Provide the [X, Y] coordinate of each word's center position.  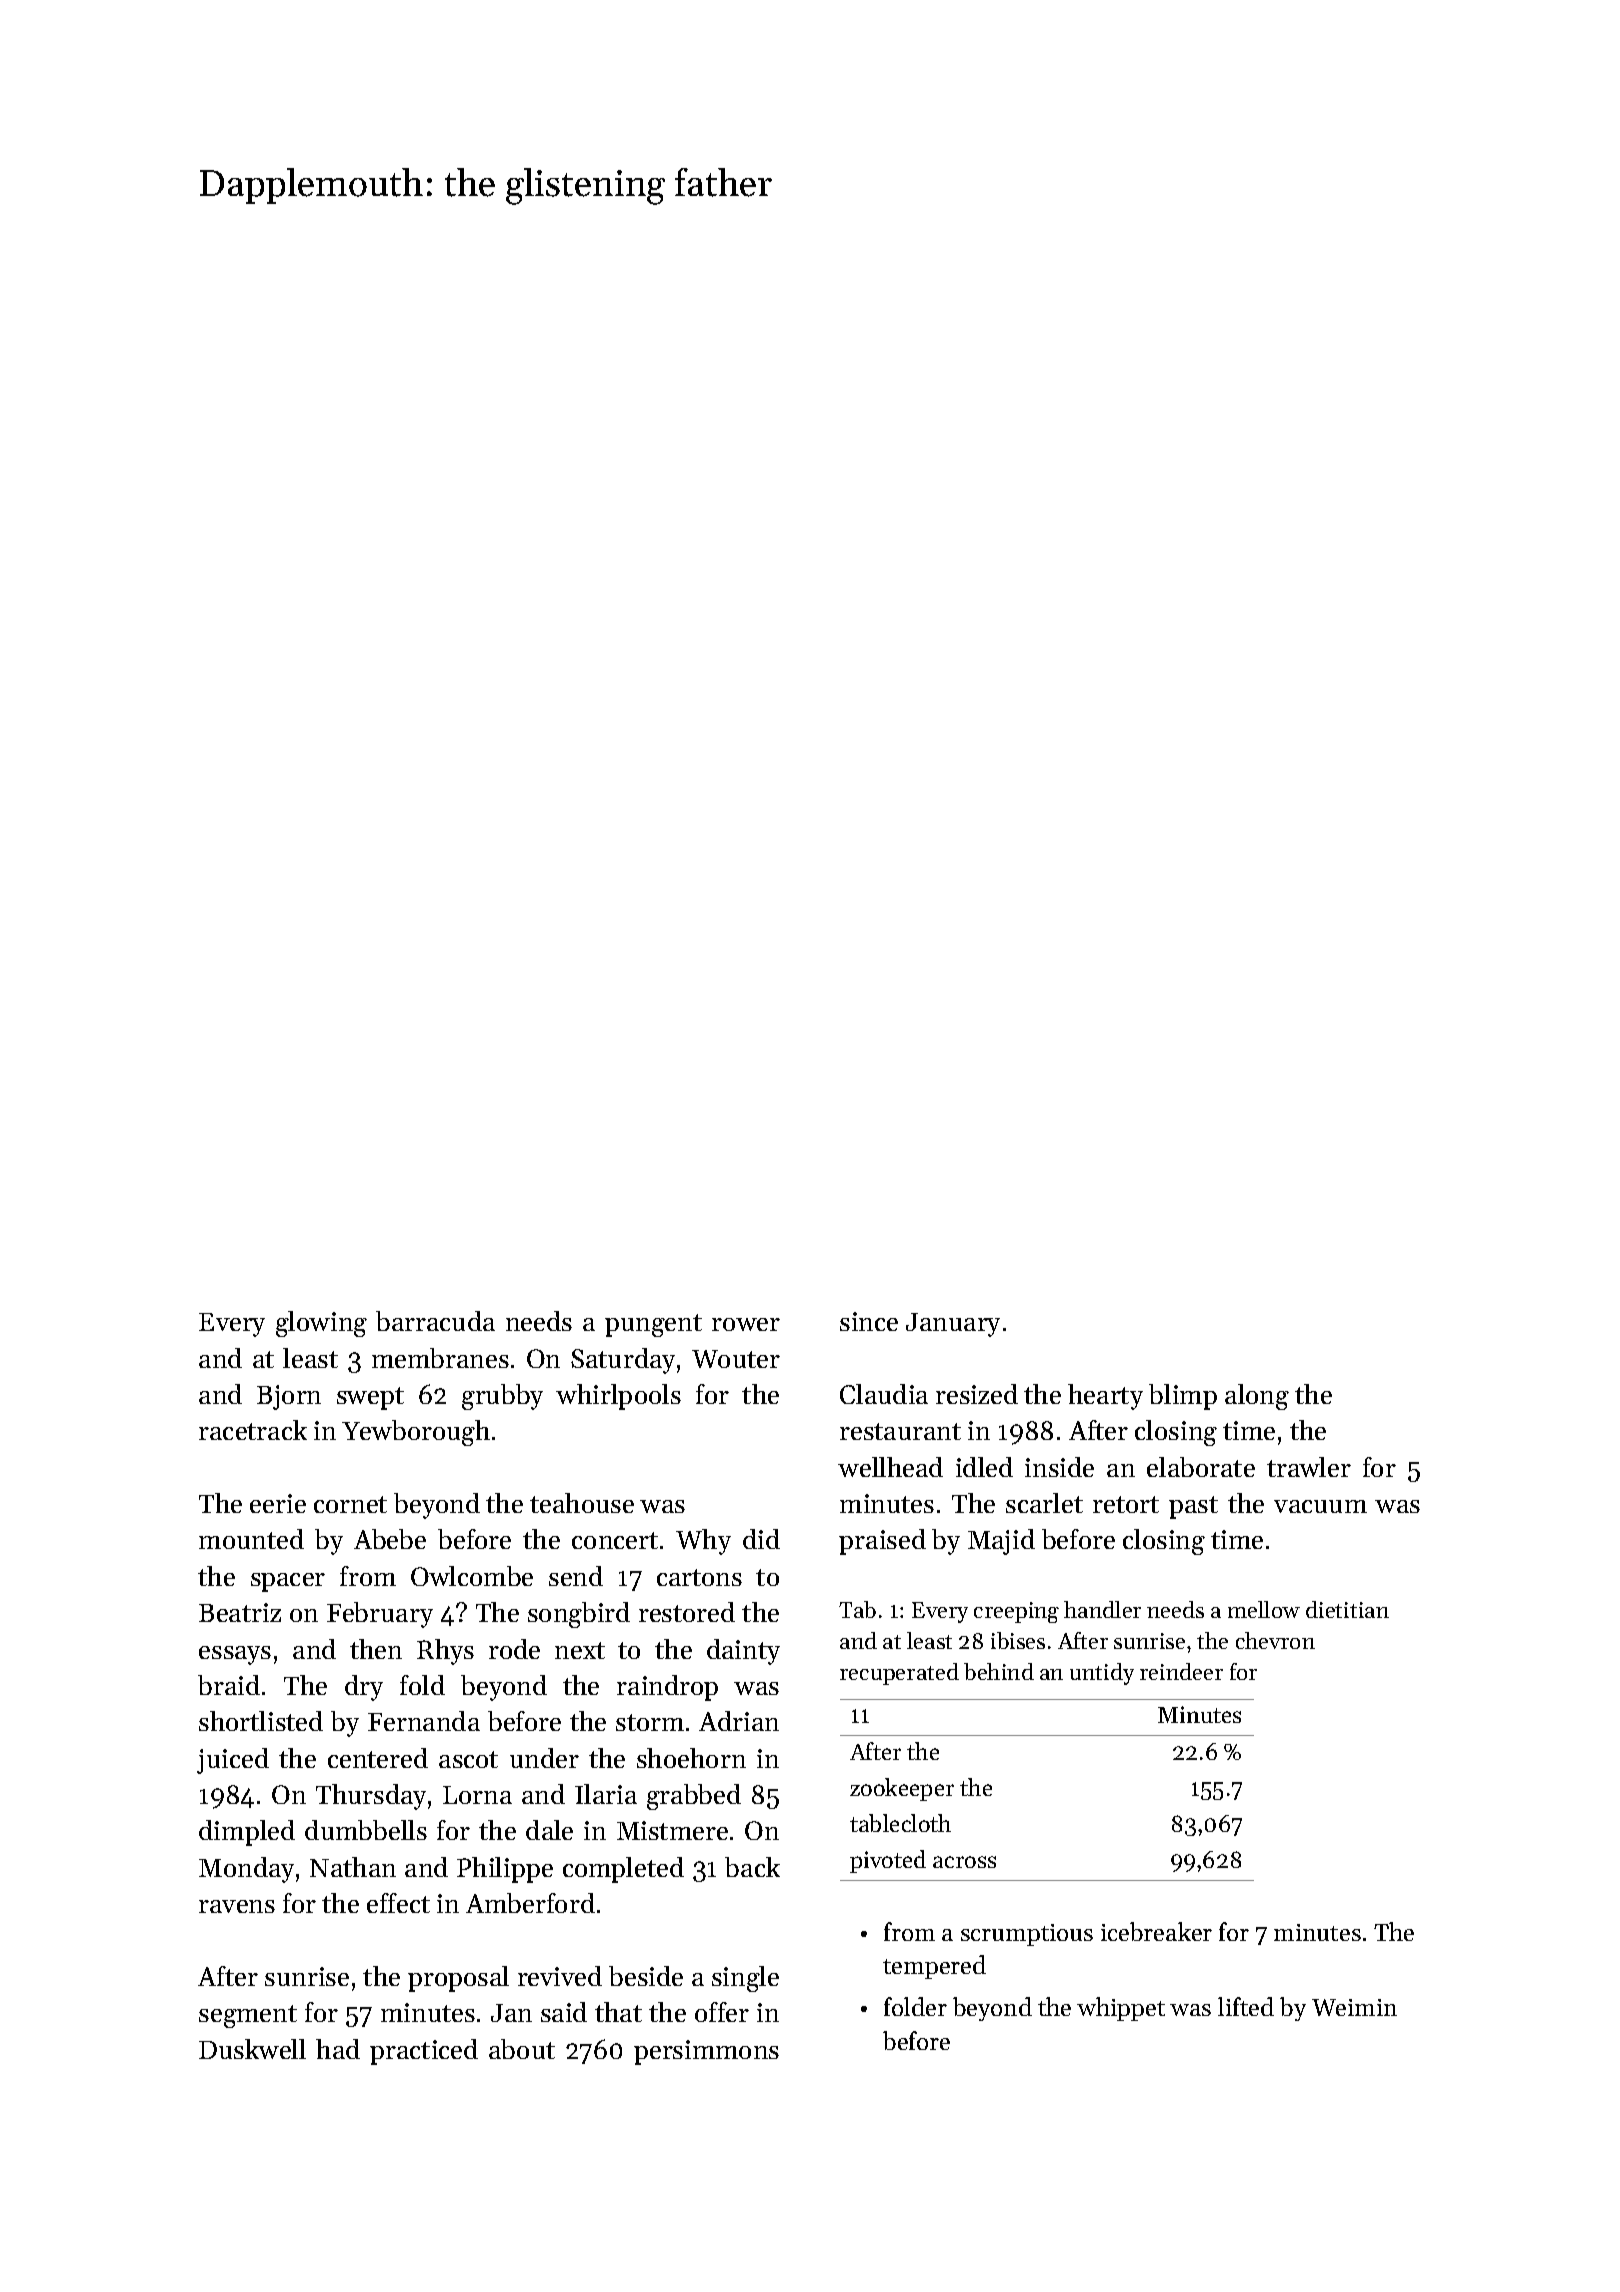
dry [364, 1688]
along [1257, 1397]
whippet [1121, 2009]
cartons [699, 1577]
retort [1126, 1504]
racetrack [253, 1430]
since [869, 1321]
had [338, 2049]
